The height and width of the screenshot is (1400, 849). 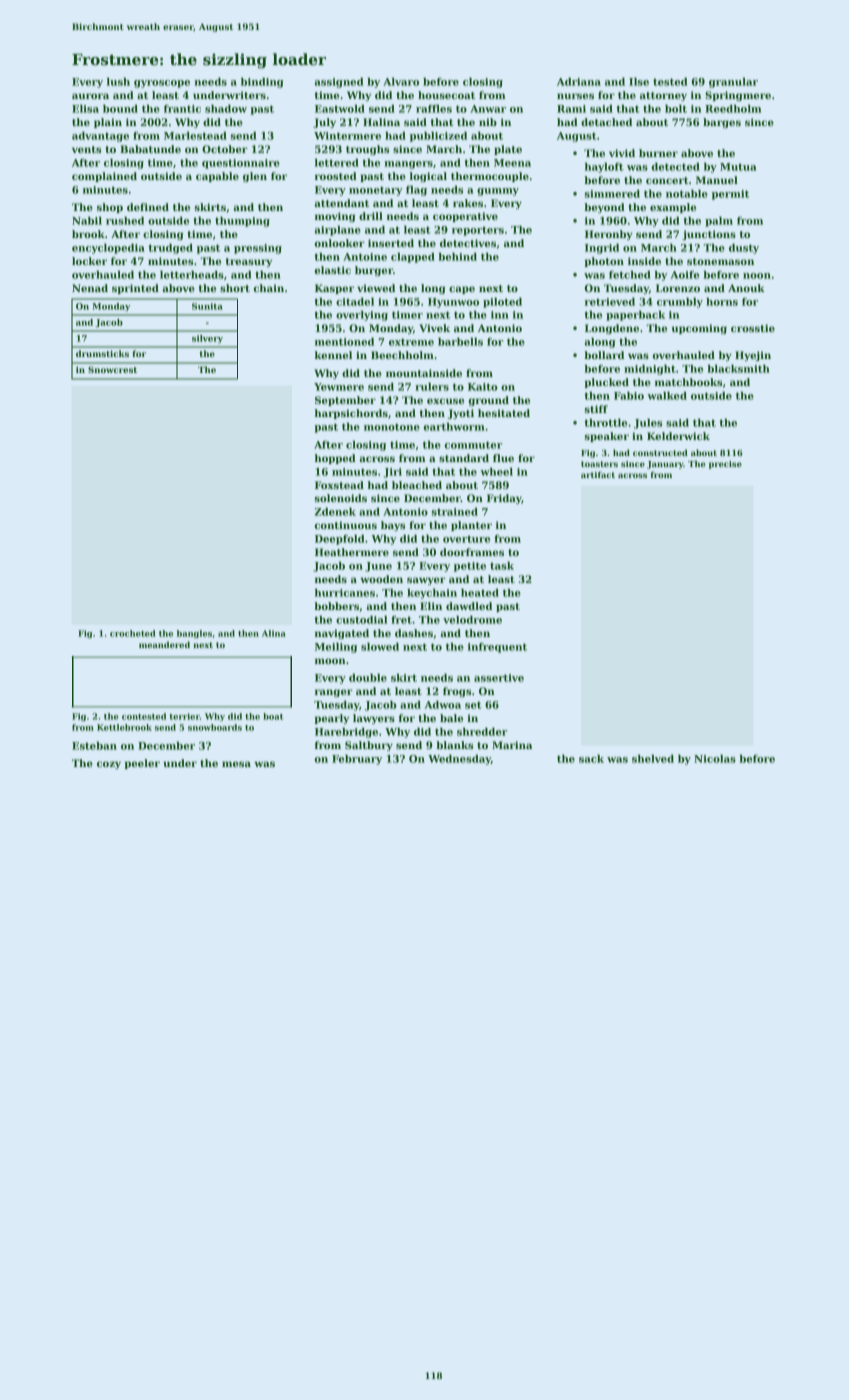 I want to click on matchbooks, so click(x=688, y=382).
